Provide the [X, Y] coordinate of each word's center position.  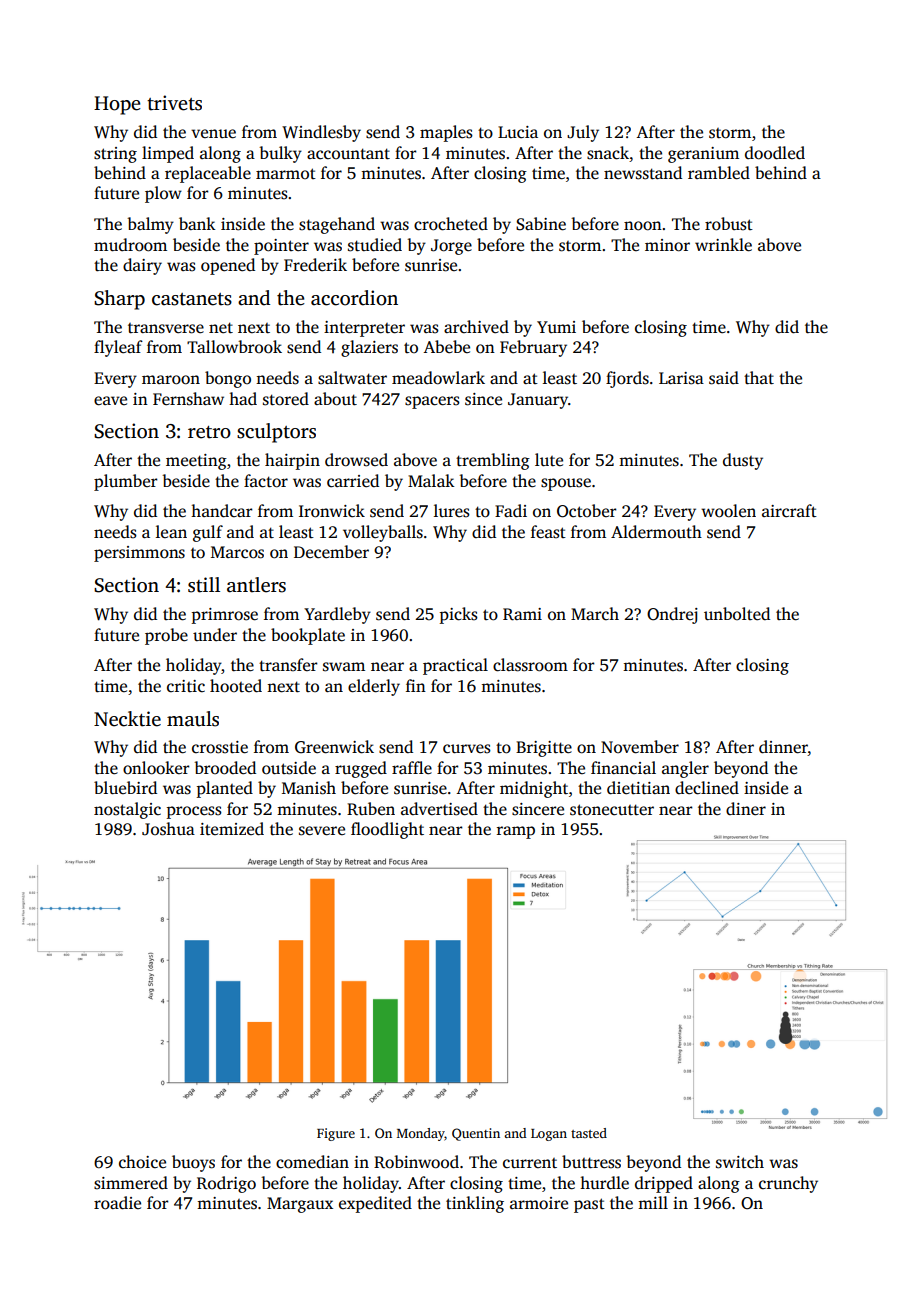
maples [446, 133]
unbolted [737, 614]
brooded [225, 768]
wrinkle [723, 245]
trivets [174, 103]
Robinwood [416, 1162]
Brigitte [544, 749]
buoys [193, 1163]
